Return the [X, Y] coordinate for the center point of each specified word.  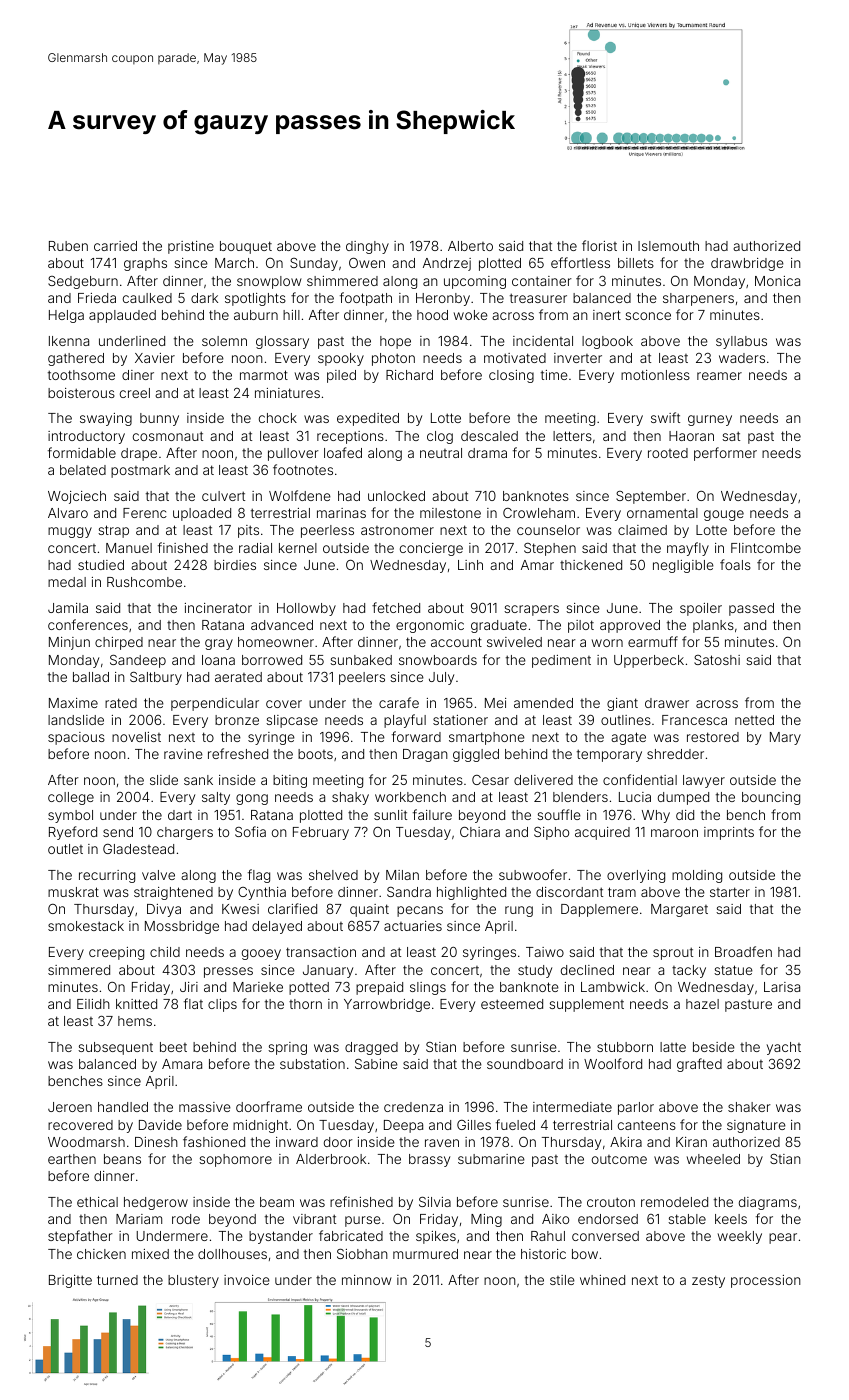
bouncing [771, 798]
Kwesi [240, 909]
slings [428, 988]
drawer [667, 703]
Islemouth [668, 246]
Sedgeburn [83, 282]
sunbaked [361, 660]
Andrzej [447, 264]
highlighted [471, 893]
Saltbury [156, 678]
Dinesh [156, 1142]
